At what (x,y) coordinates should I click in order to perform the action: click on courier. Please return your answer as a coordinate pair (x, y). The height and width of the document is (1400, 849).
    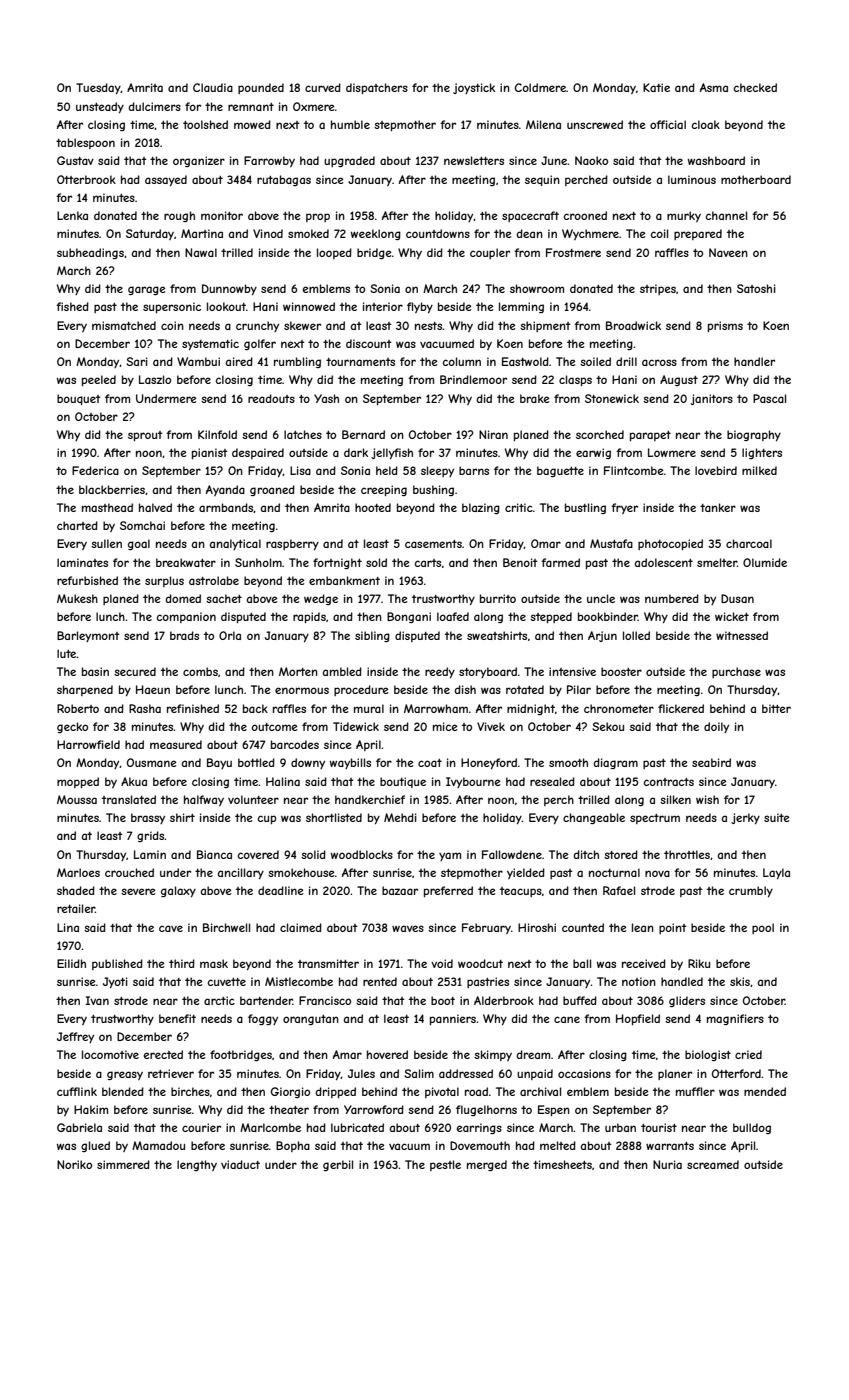
    Looking at the image, I should click on (201, 1127).
